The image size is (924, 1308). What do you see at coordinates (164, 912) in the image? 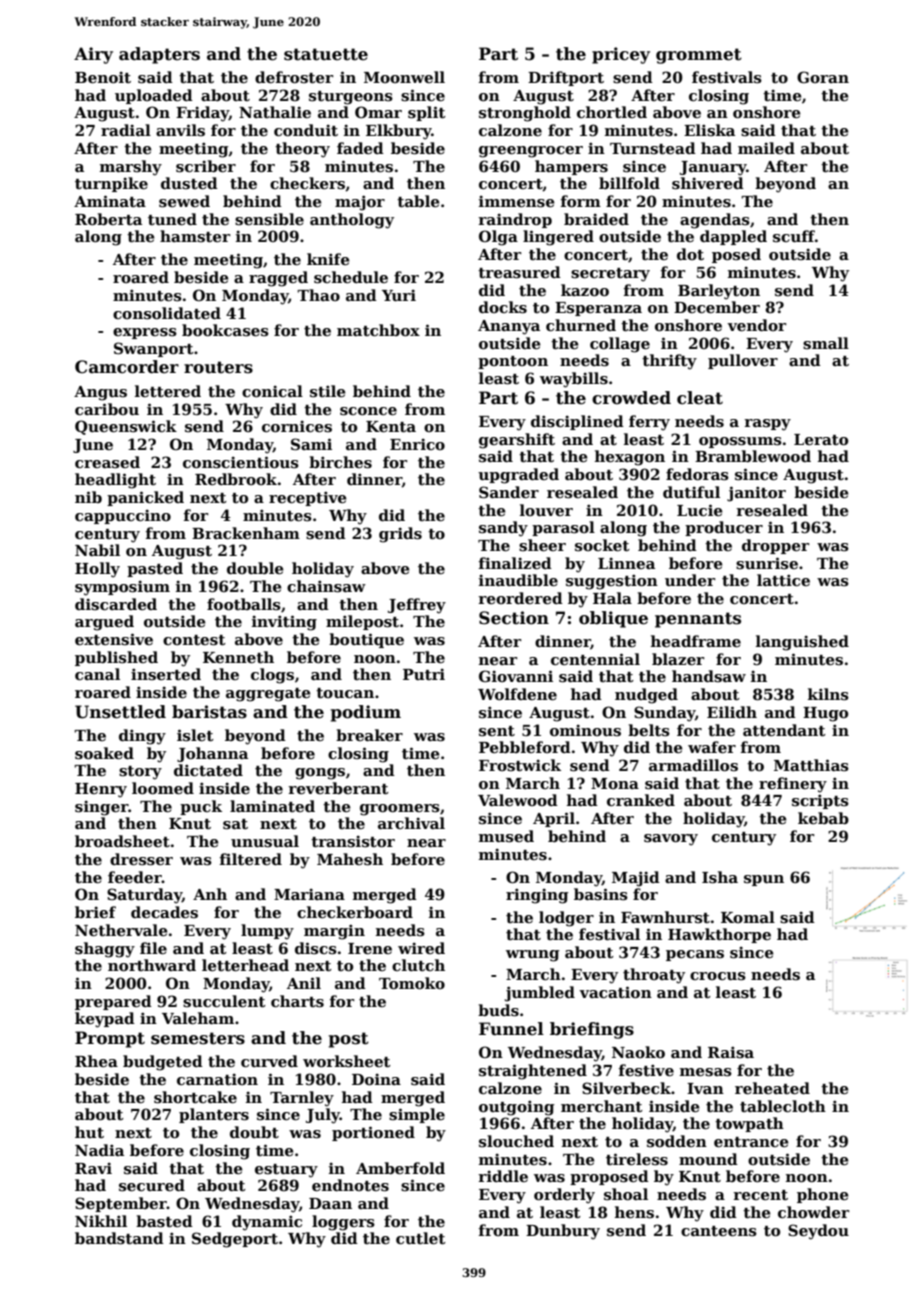
I see `decades` at bounding box center [164, 912].
